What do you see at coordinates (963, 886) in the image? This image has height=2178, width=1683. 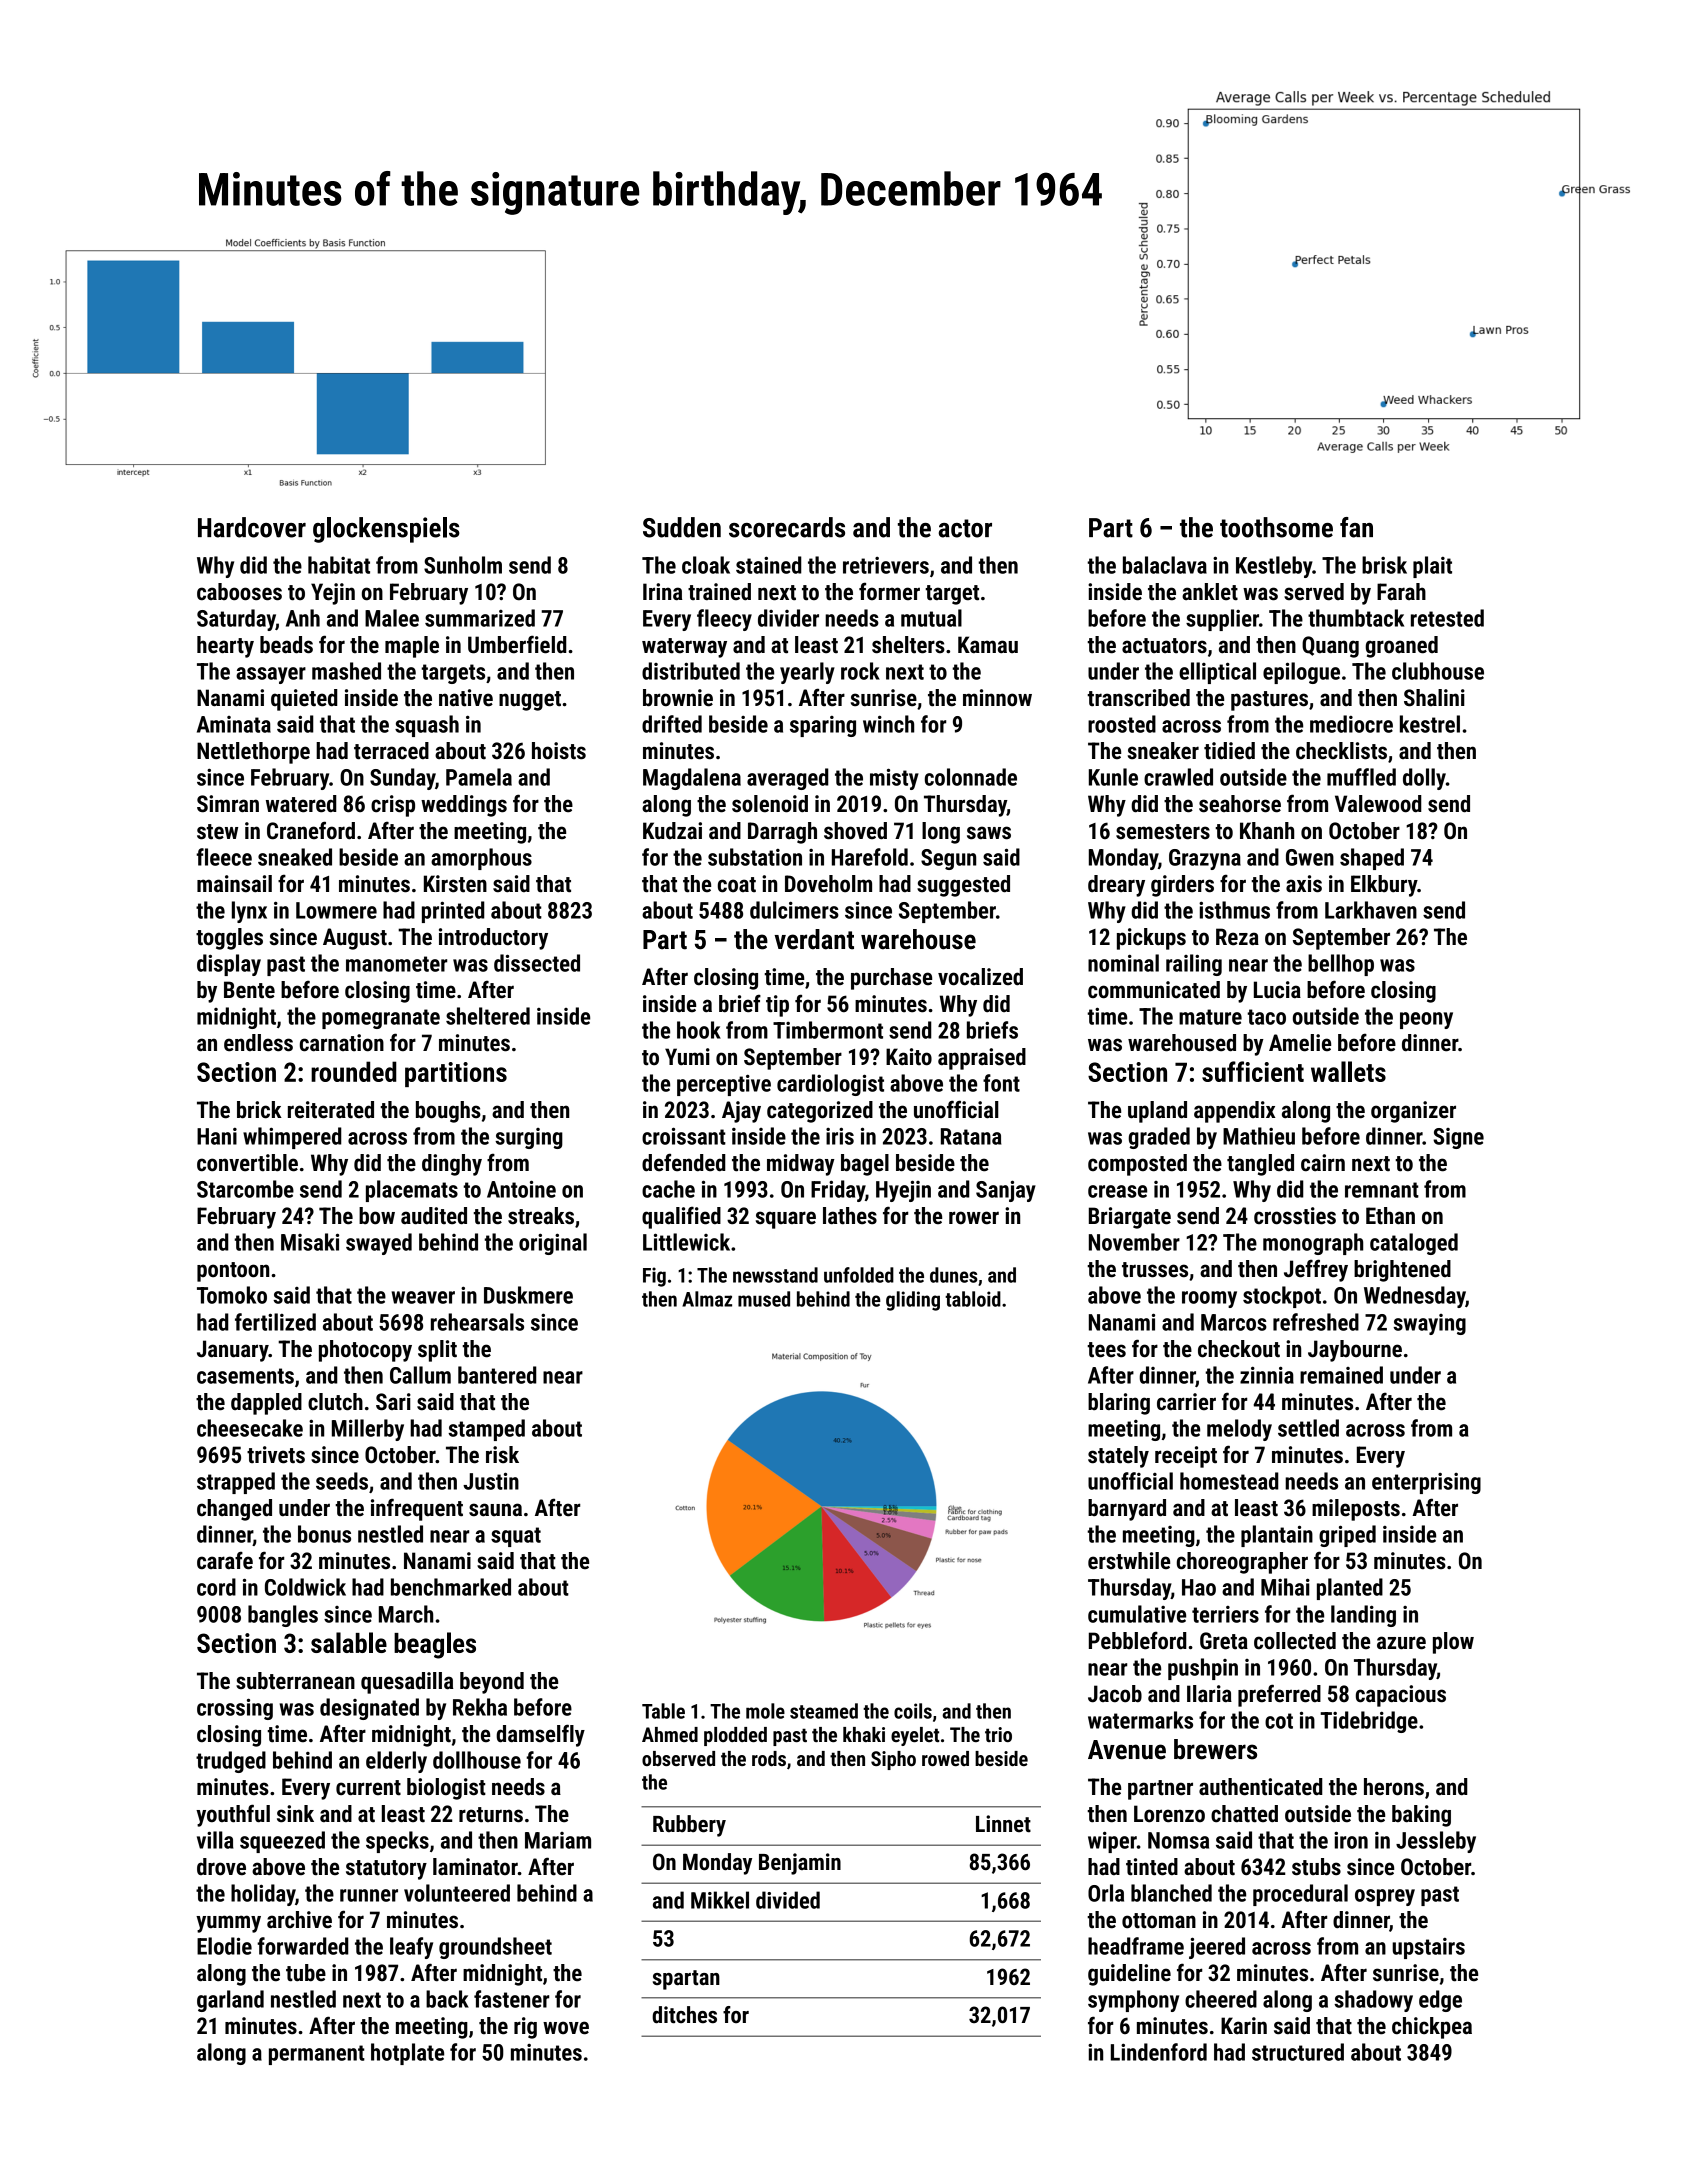 I see `suggested` at bounding box center [963, 886].
